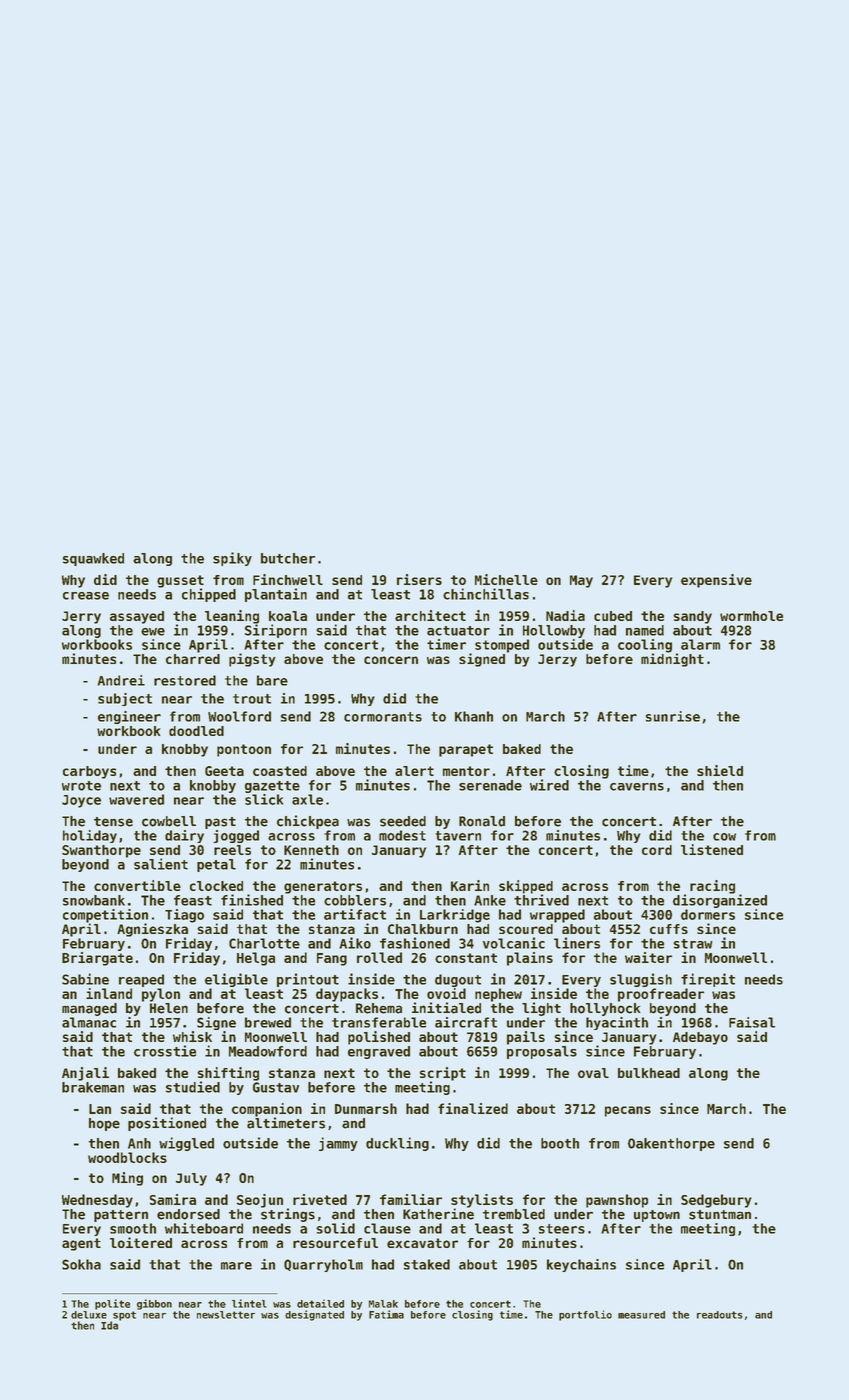 The width and height of the image is (849, 1400). What do you see at coordinates (419, 579) in the image?
I see `risers` at bounding box center [419, 579].
